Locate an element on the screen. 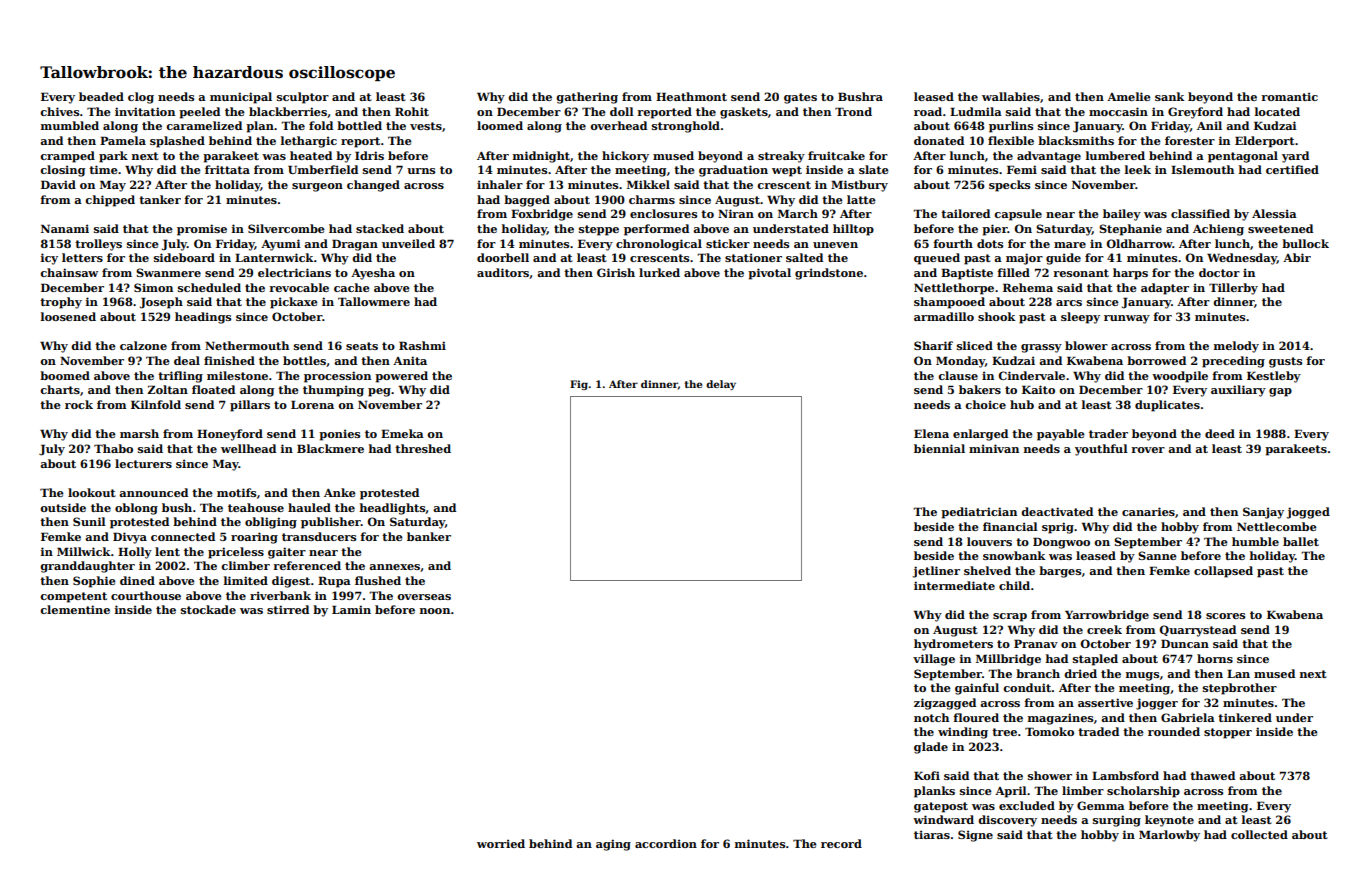  Lambsford is located at coordinates (1125, 775).
